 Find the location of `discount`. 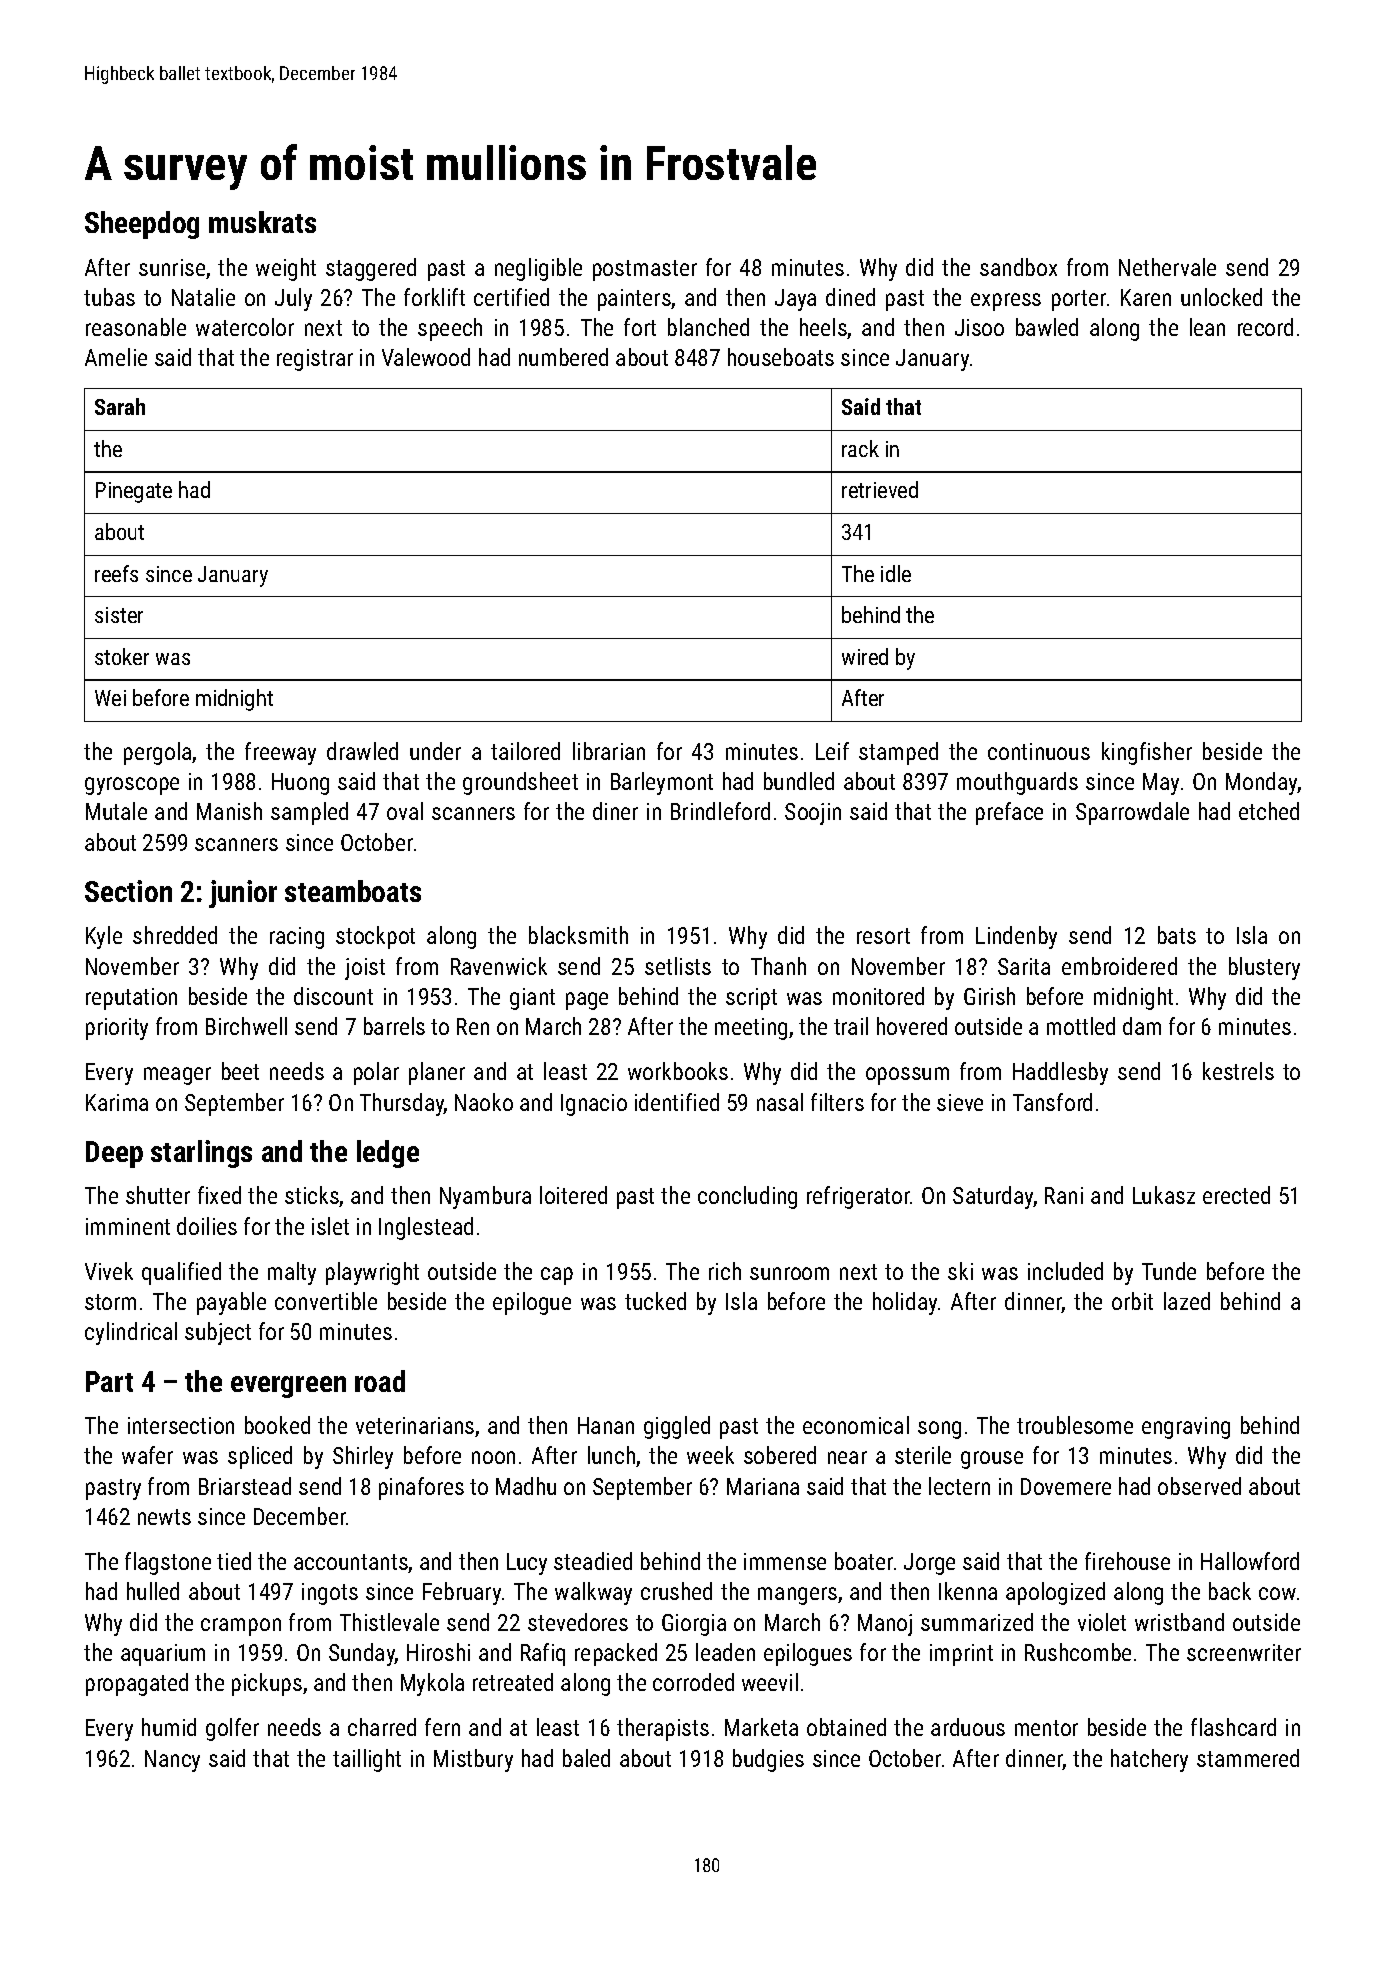

discount is located at coordinates (333, 996).
